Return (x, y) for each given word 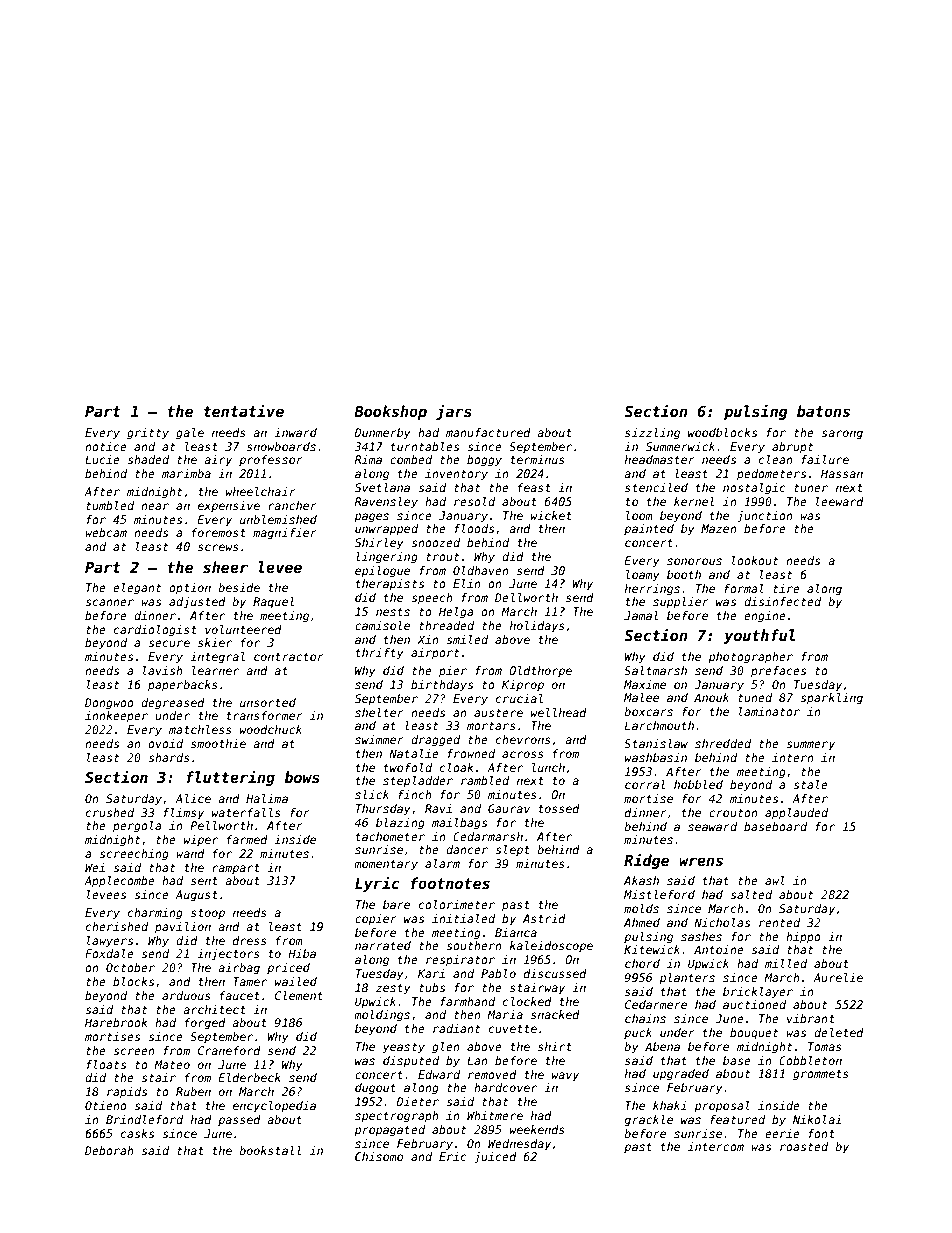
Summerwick (680, 446)
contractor (289, 657)
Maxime (645, 684)
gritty (148, 434)
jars (454, 412)
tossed (559, 808)
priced (288, 969)
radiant (456, 1028)
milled (786, 963)
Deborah (109, 1150)
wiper (201, 841)
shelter (379, 712)
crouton (733, 813)
